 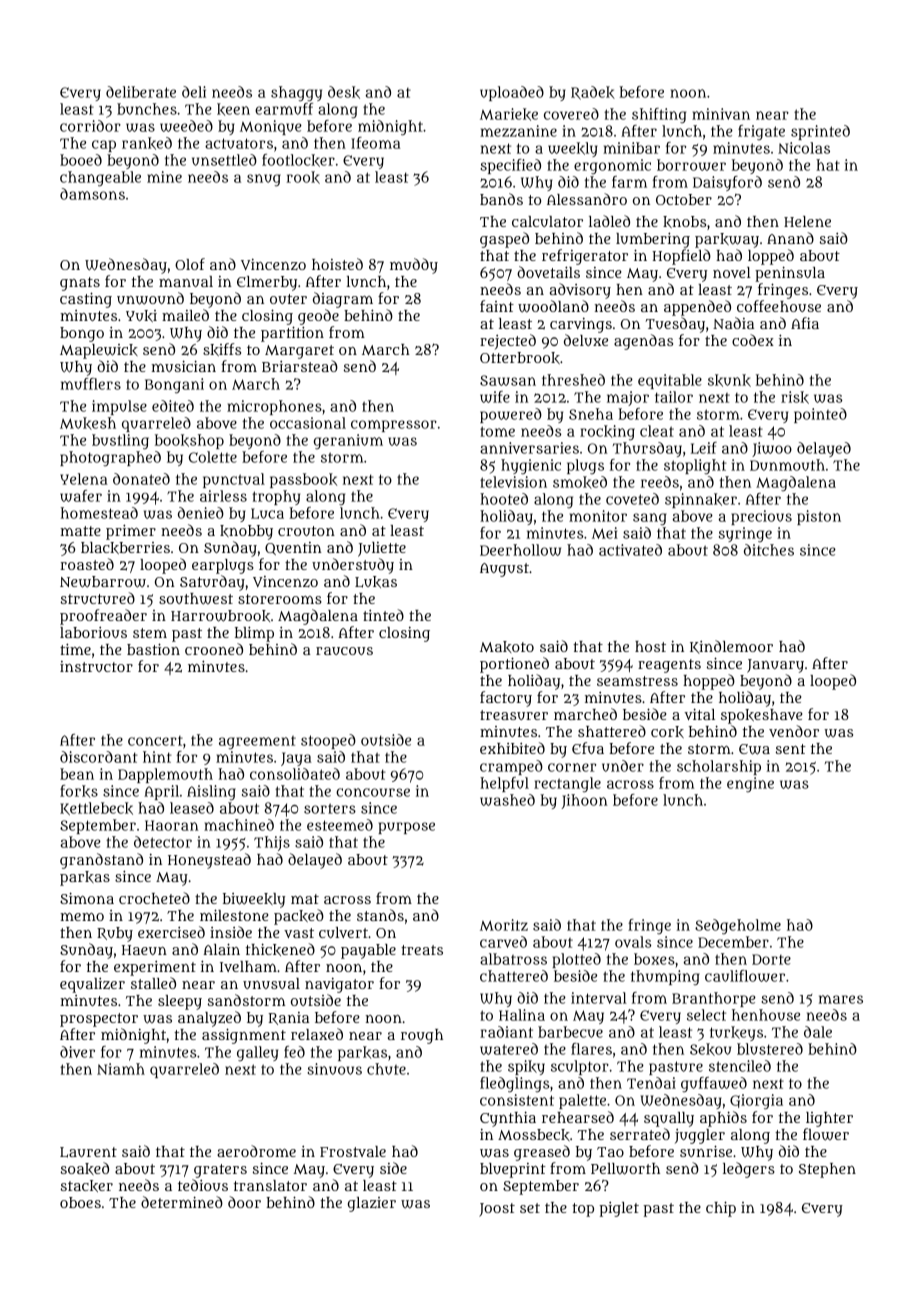 I want to click on damsons, so click(x=92, y=194).
